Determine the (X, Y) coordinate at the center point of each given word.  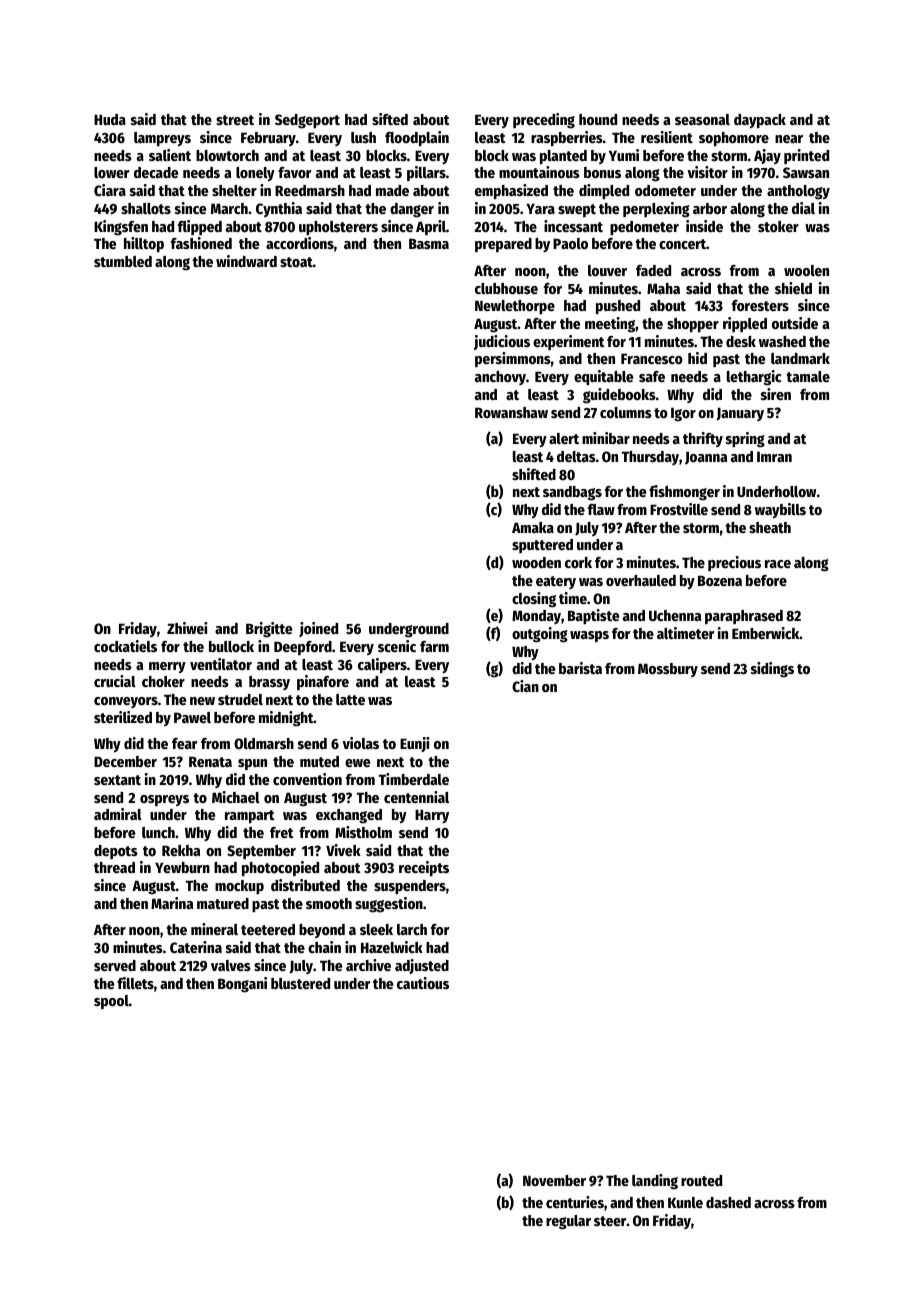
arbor (710, 208)
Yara (540, 208)
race (778, 564)
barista (580, 668)
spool (111, 1002)
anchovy (500, 378)
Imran (774, 456)
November (554, 1180)
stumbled (123, 261)
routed (701, 1180)
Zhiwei (187, 628)
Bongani (242, 985)
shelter (234, 190)
